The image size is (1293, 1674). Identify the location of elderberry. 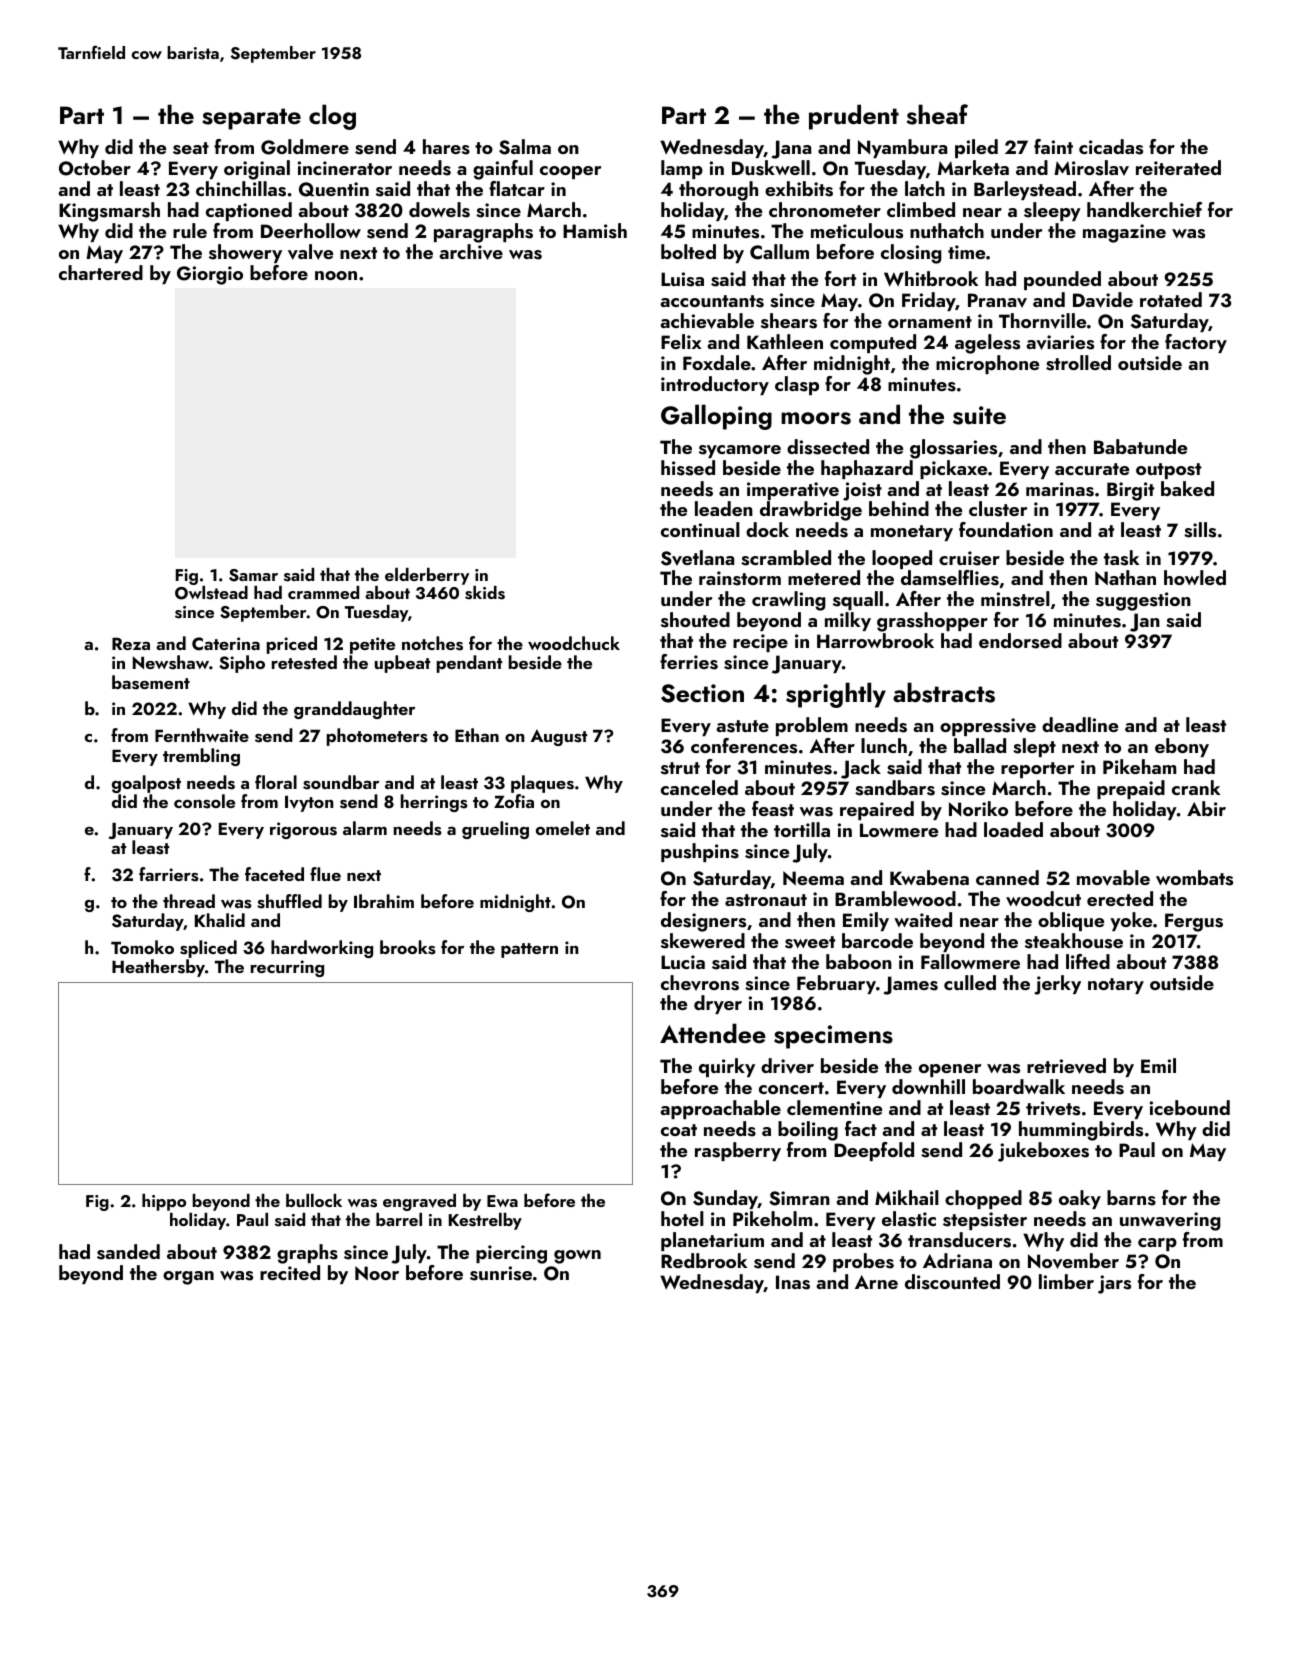
(427, 576).
